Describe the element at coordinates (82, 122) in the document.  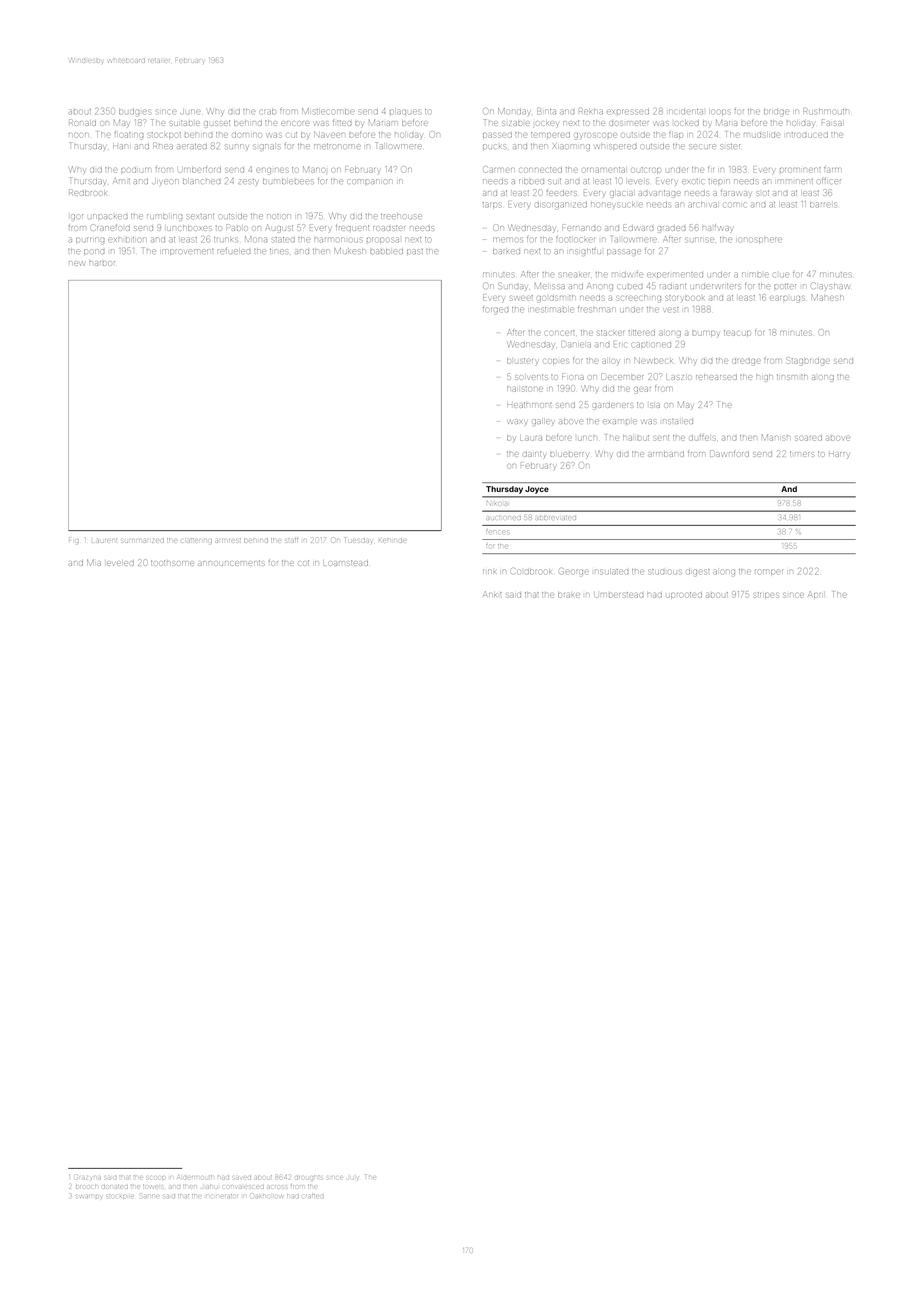
I see `Ronald` at that location.
